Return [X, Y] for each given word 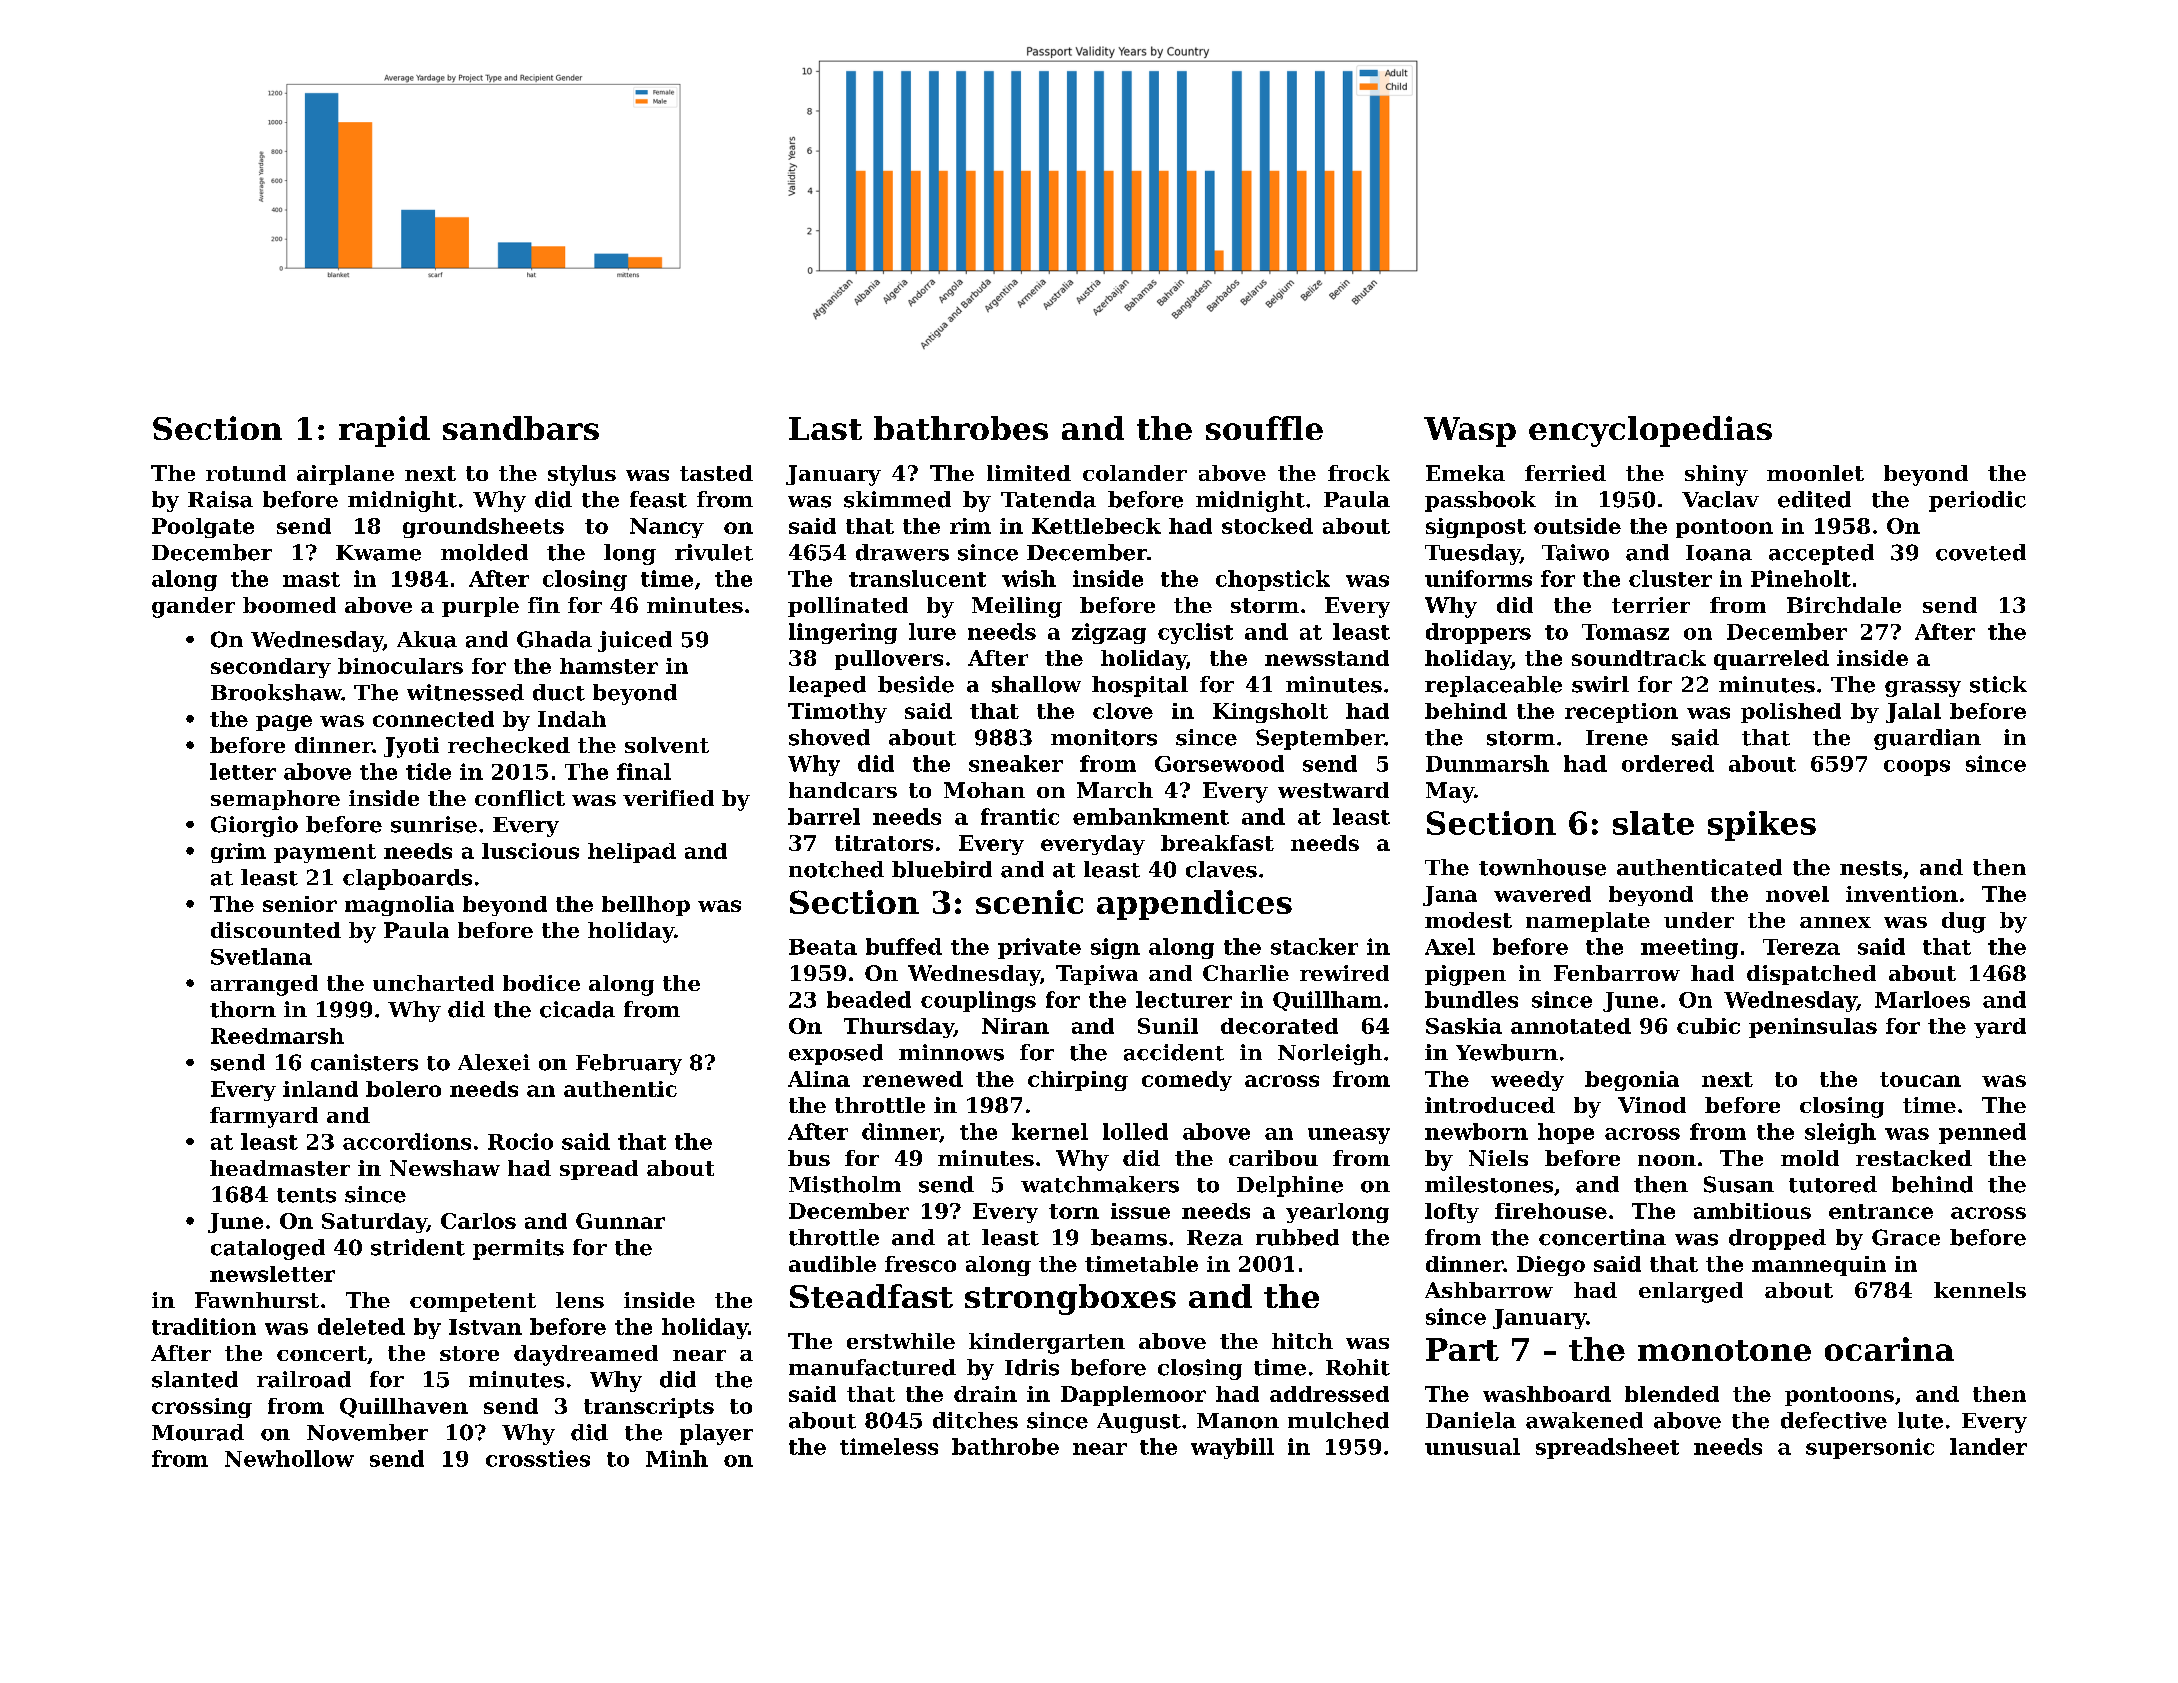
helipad [632, 853]
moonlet [1815, 473]
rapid [384, 431]
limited [1029, 473]
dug [1964, 922]
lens [580, 1300]
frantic [1020, 816]
